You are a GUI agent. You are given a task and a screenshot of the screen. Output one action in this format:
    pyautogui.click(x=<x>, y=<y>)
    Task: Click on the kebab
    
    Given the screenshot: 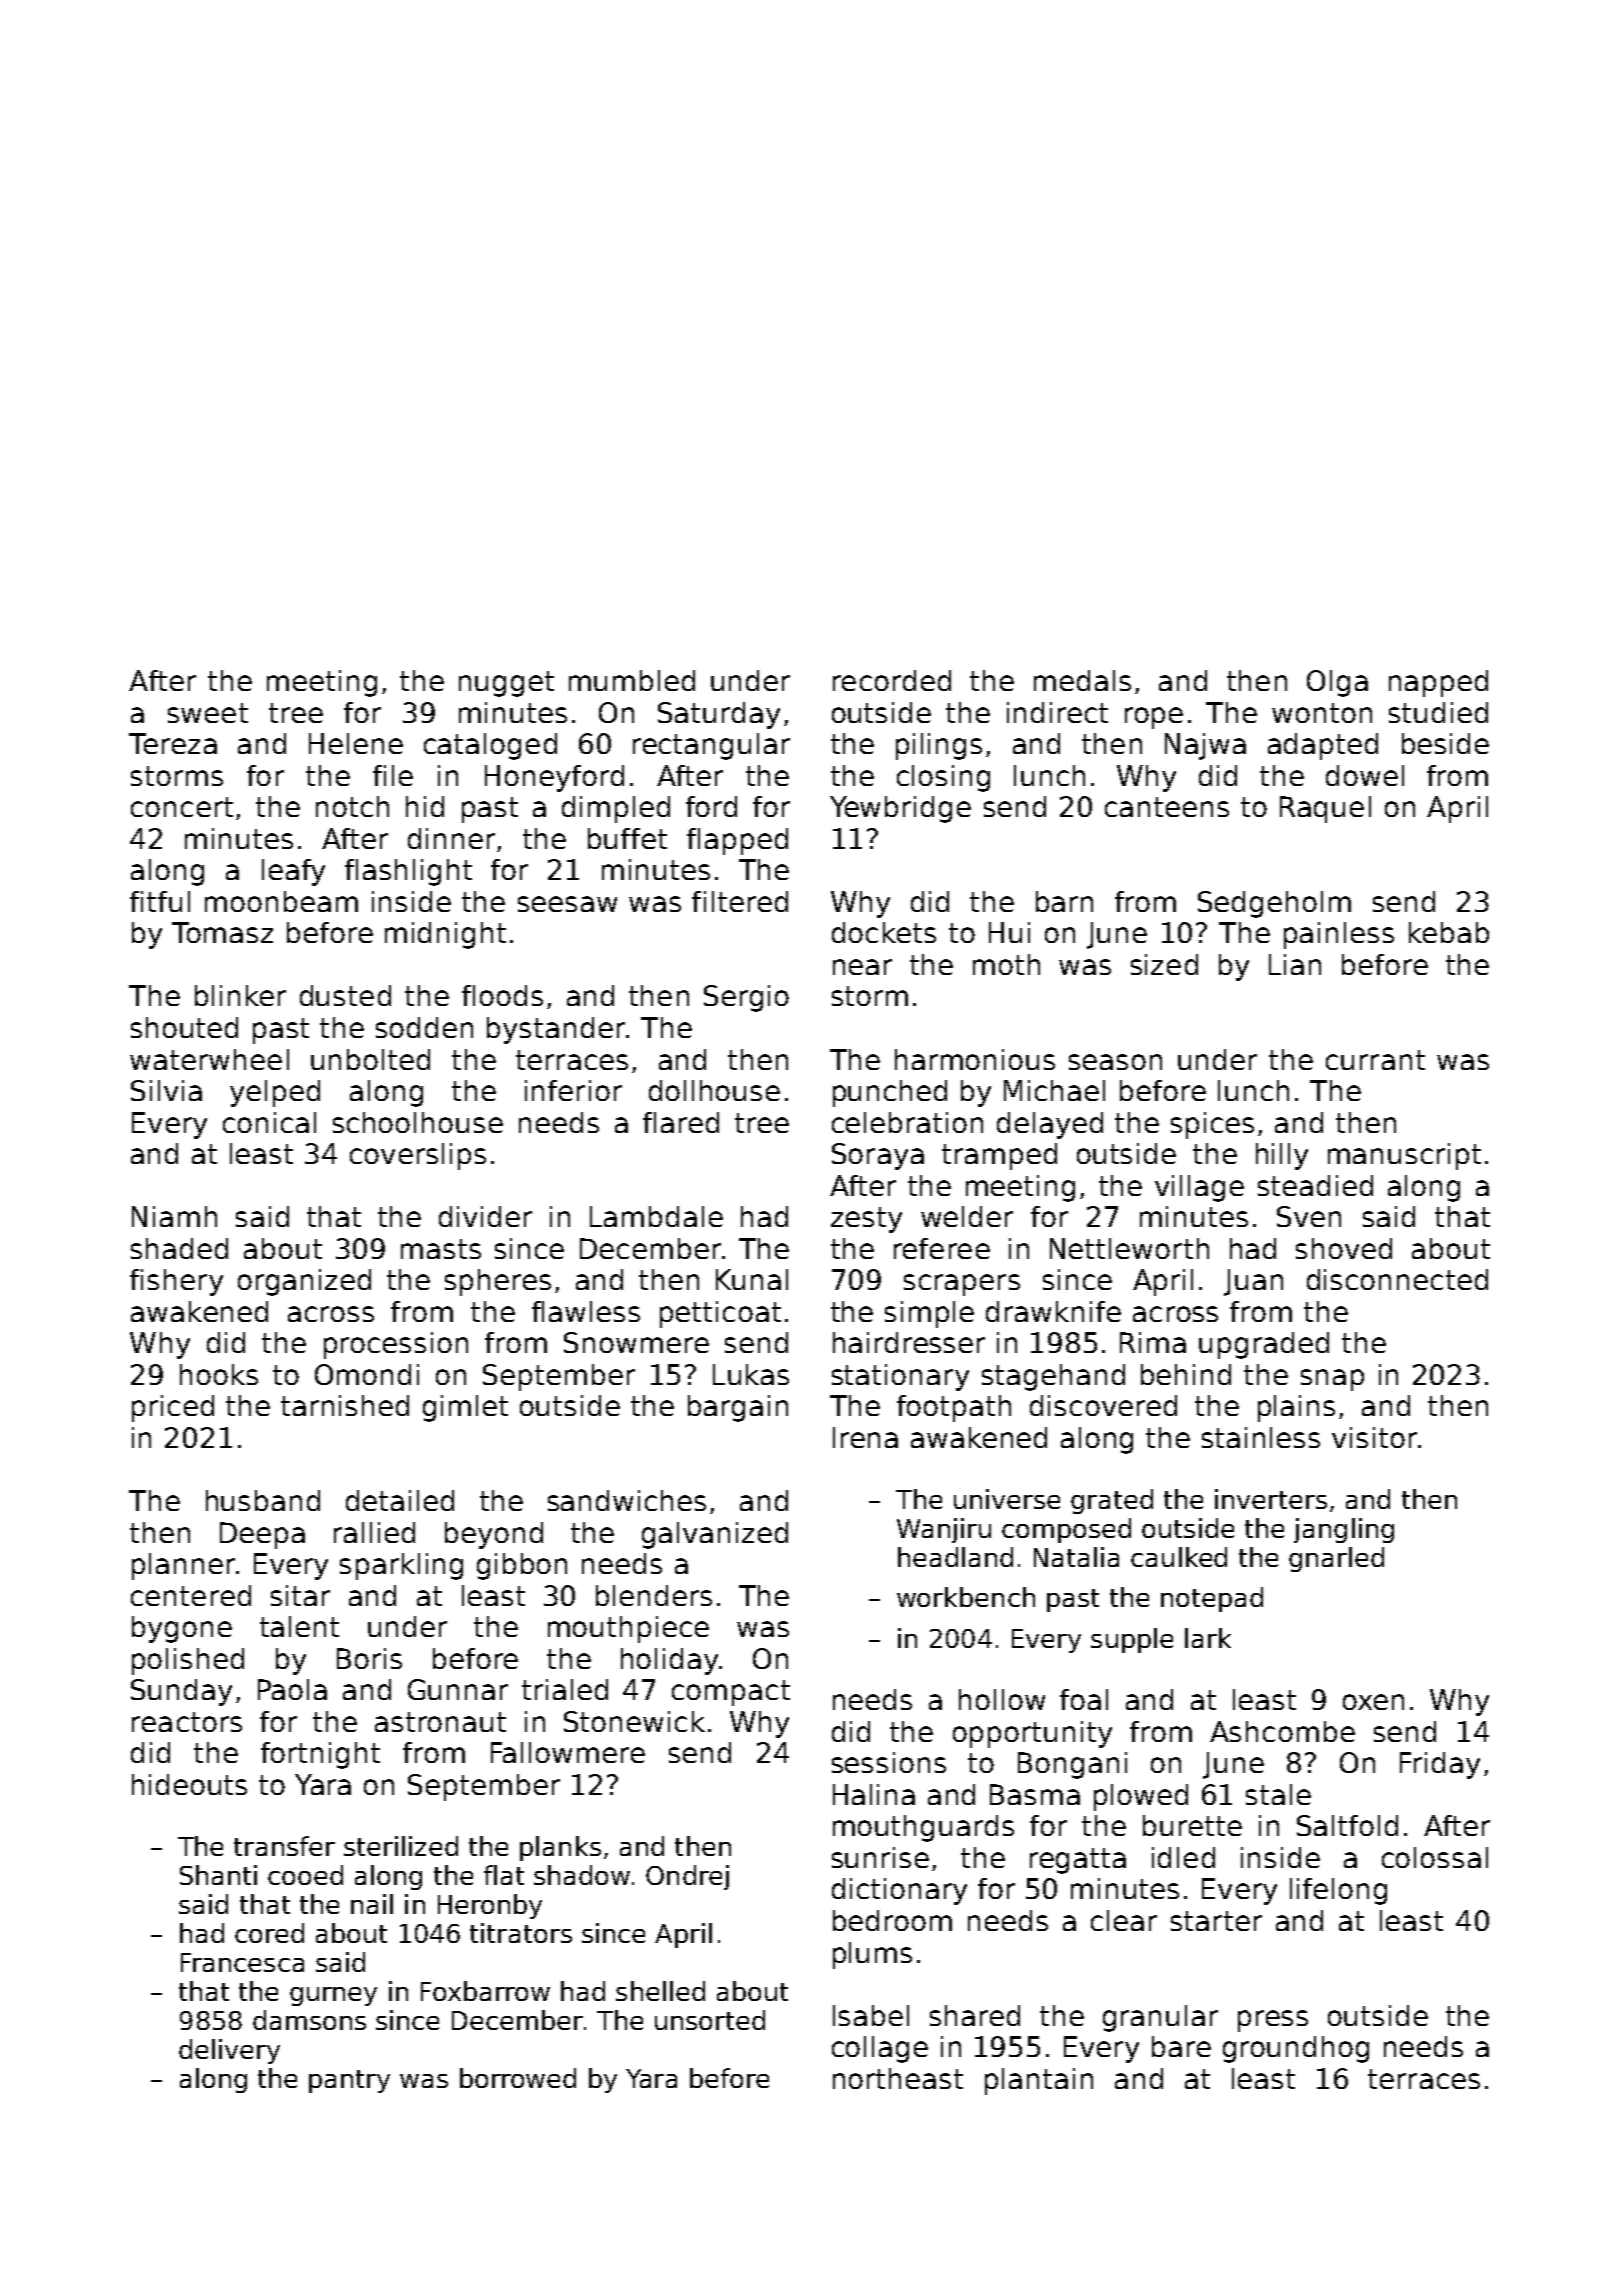 What is the action you would take?
    pyautogui.click(x=1449, y=932)
